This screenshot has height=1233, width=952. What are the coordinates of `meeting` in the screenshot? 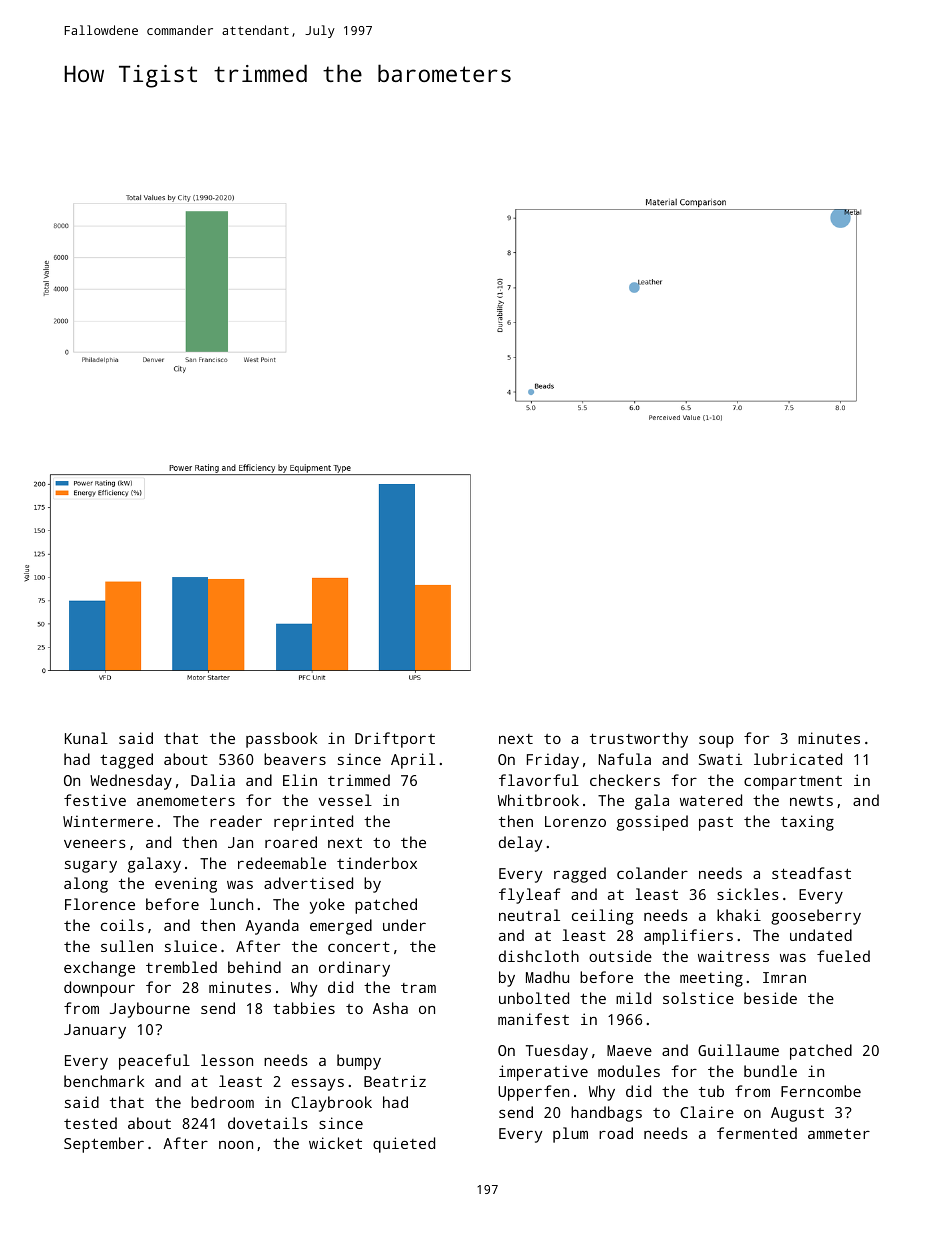 It's located at (711, 979).
